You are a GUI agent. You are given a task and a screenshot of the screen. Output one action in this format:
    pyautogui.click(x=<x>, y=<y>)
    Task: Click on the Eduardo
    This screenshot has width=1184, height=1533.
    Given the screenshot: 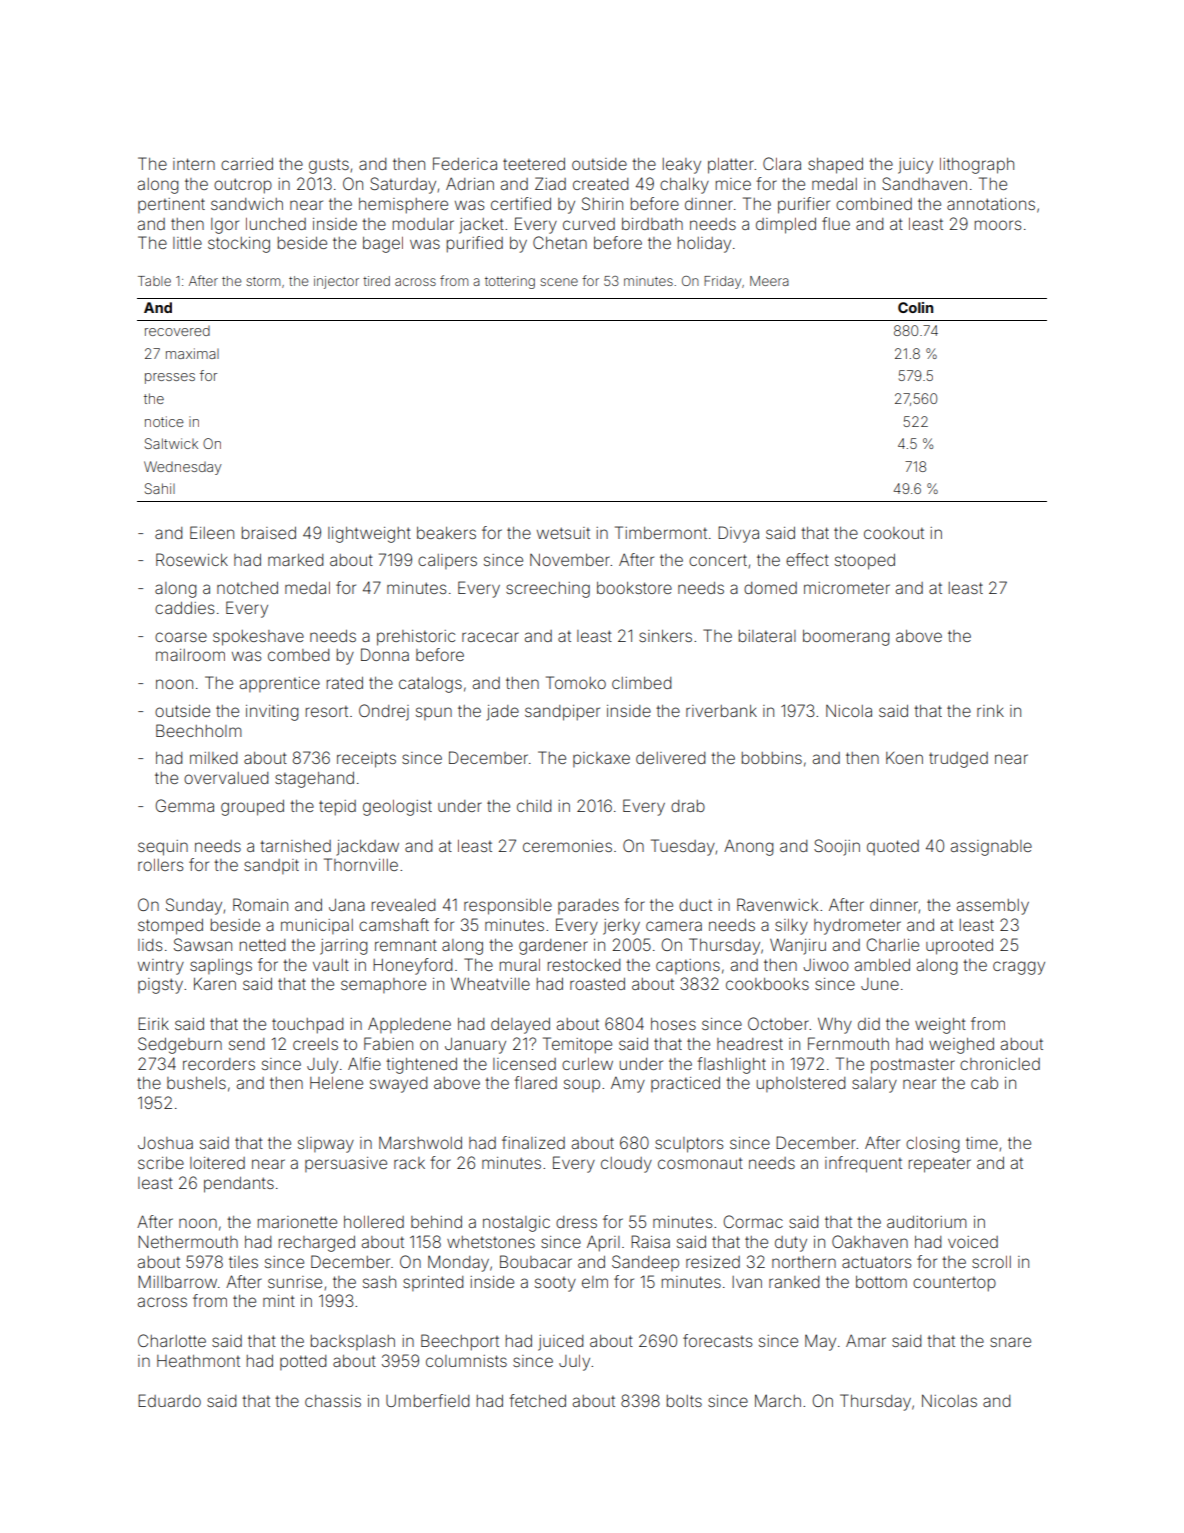 What is the action you would take?
    pyautogui.click(x=169, y=1400)
